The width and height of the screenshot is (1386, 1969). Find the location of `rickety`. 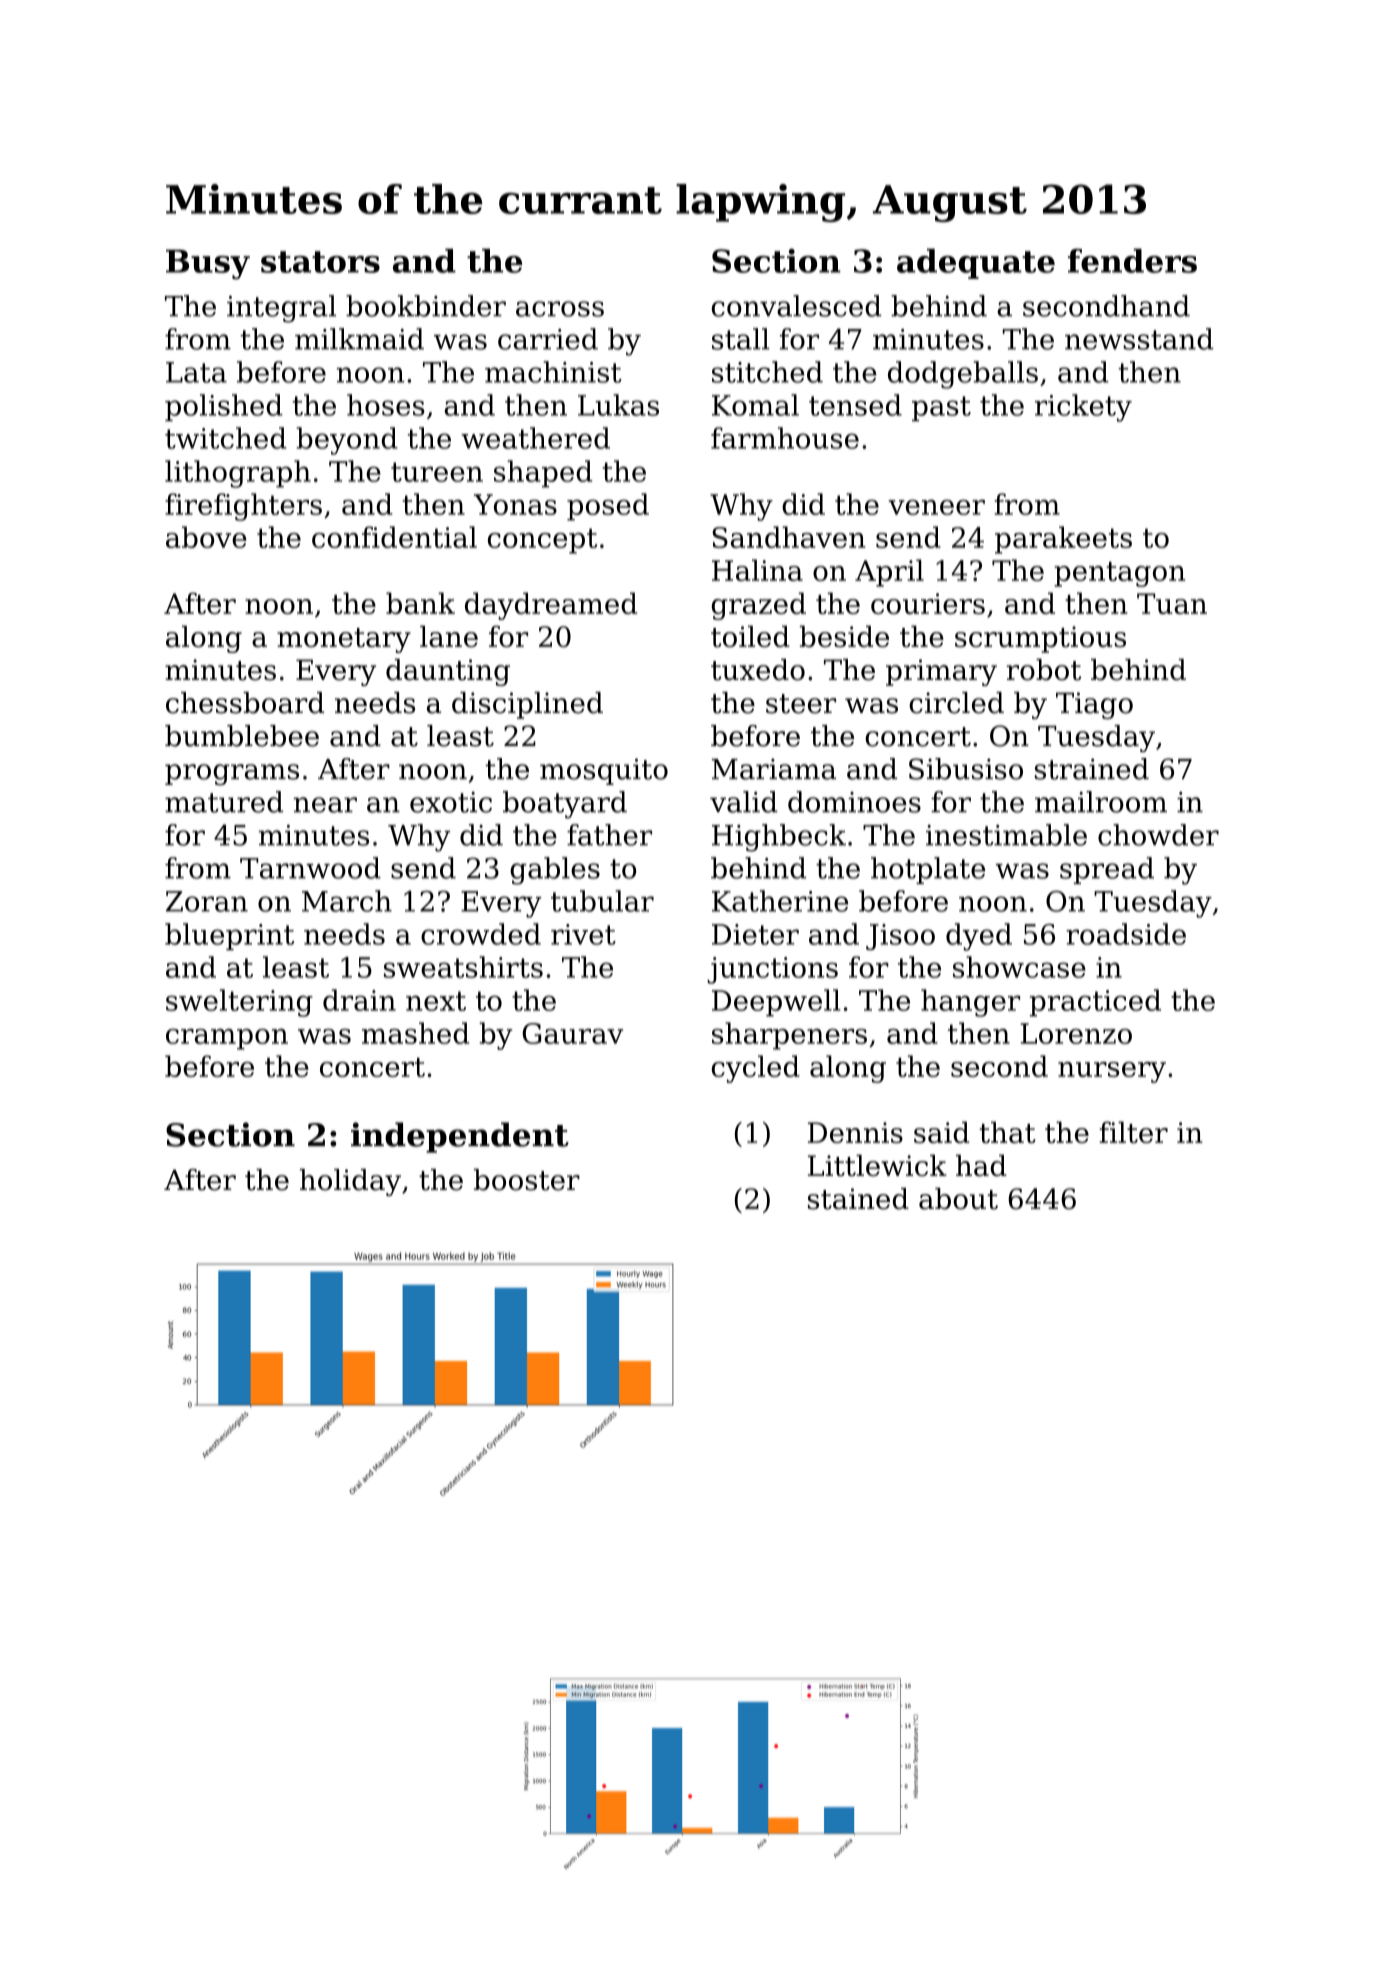

rickety is located at coordinates (1083, 408).
